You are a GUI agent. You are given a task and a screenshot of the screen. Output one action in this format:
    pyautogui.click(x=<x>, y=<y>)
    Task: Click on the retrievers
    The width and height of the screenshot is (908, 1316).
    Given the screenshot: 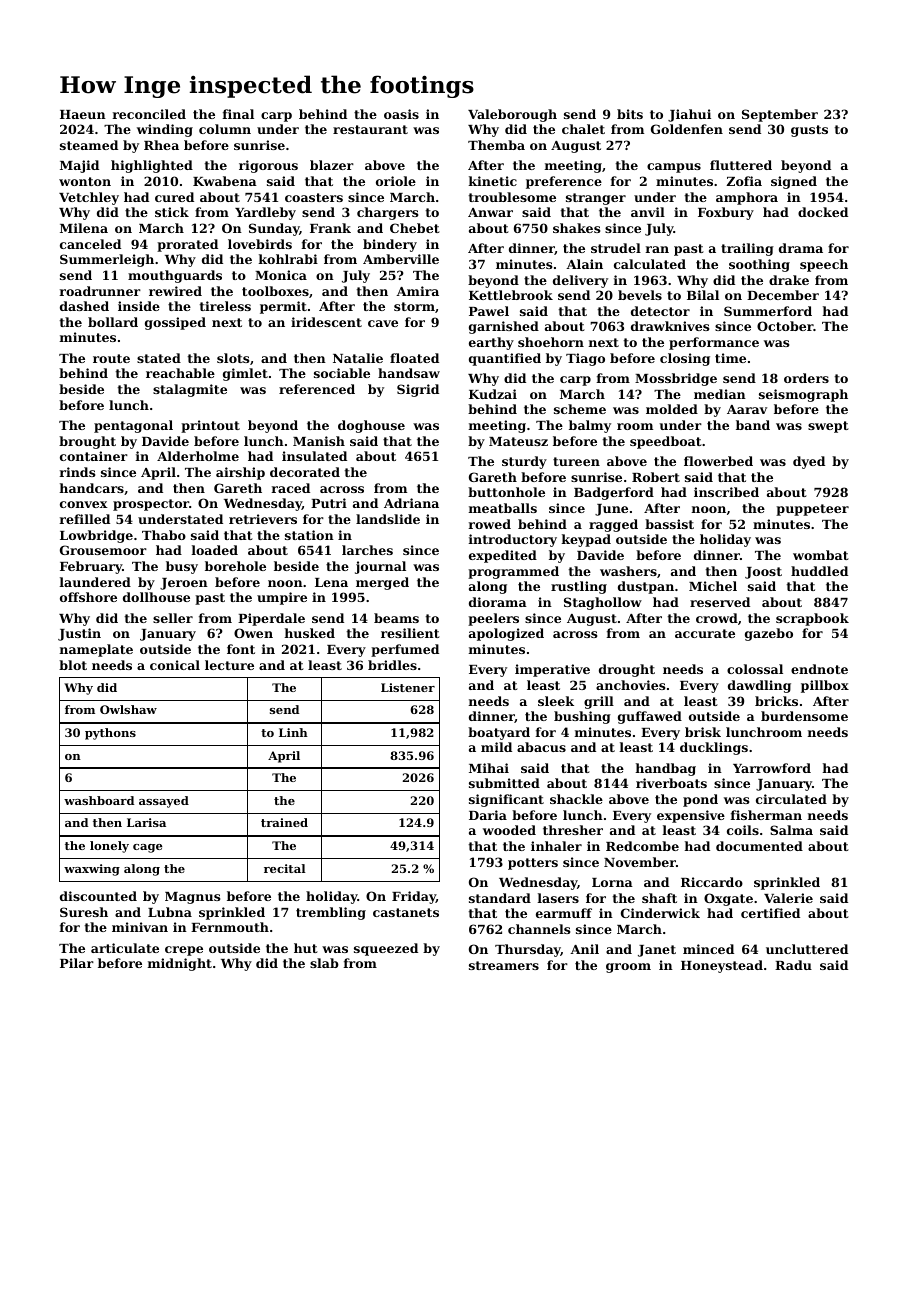 What is the action you would take?
    pyautogui.click(x=263, y=519)
